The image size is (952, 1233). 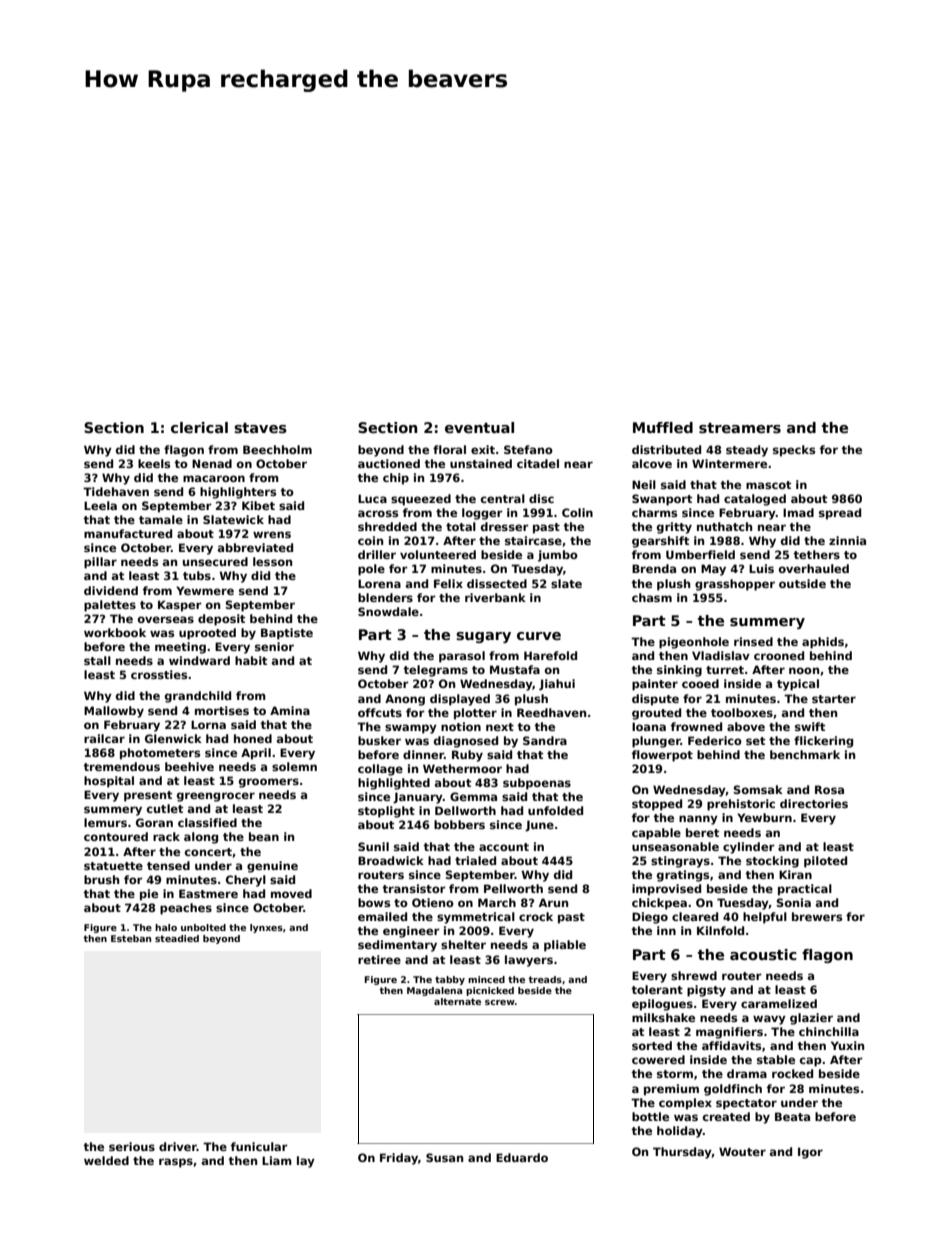 What do you see at coordinates (370, 540) in the screenshot?
I see `coin` at bounding box center [370, 540].
